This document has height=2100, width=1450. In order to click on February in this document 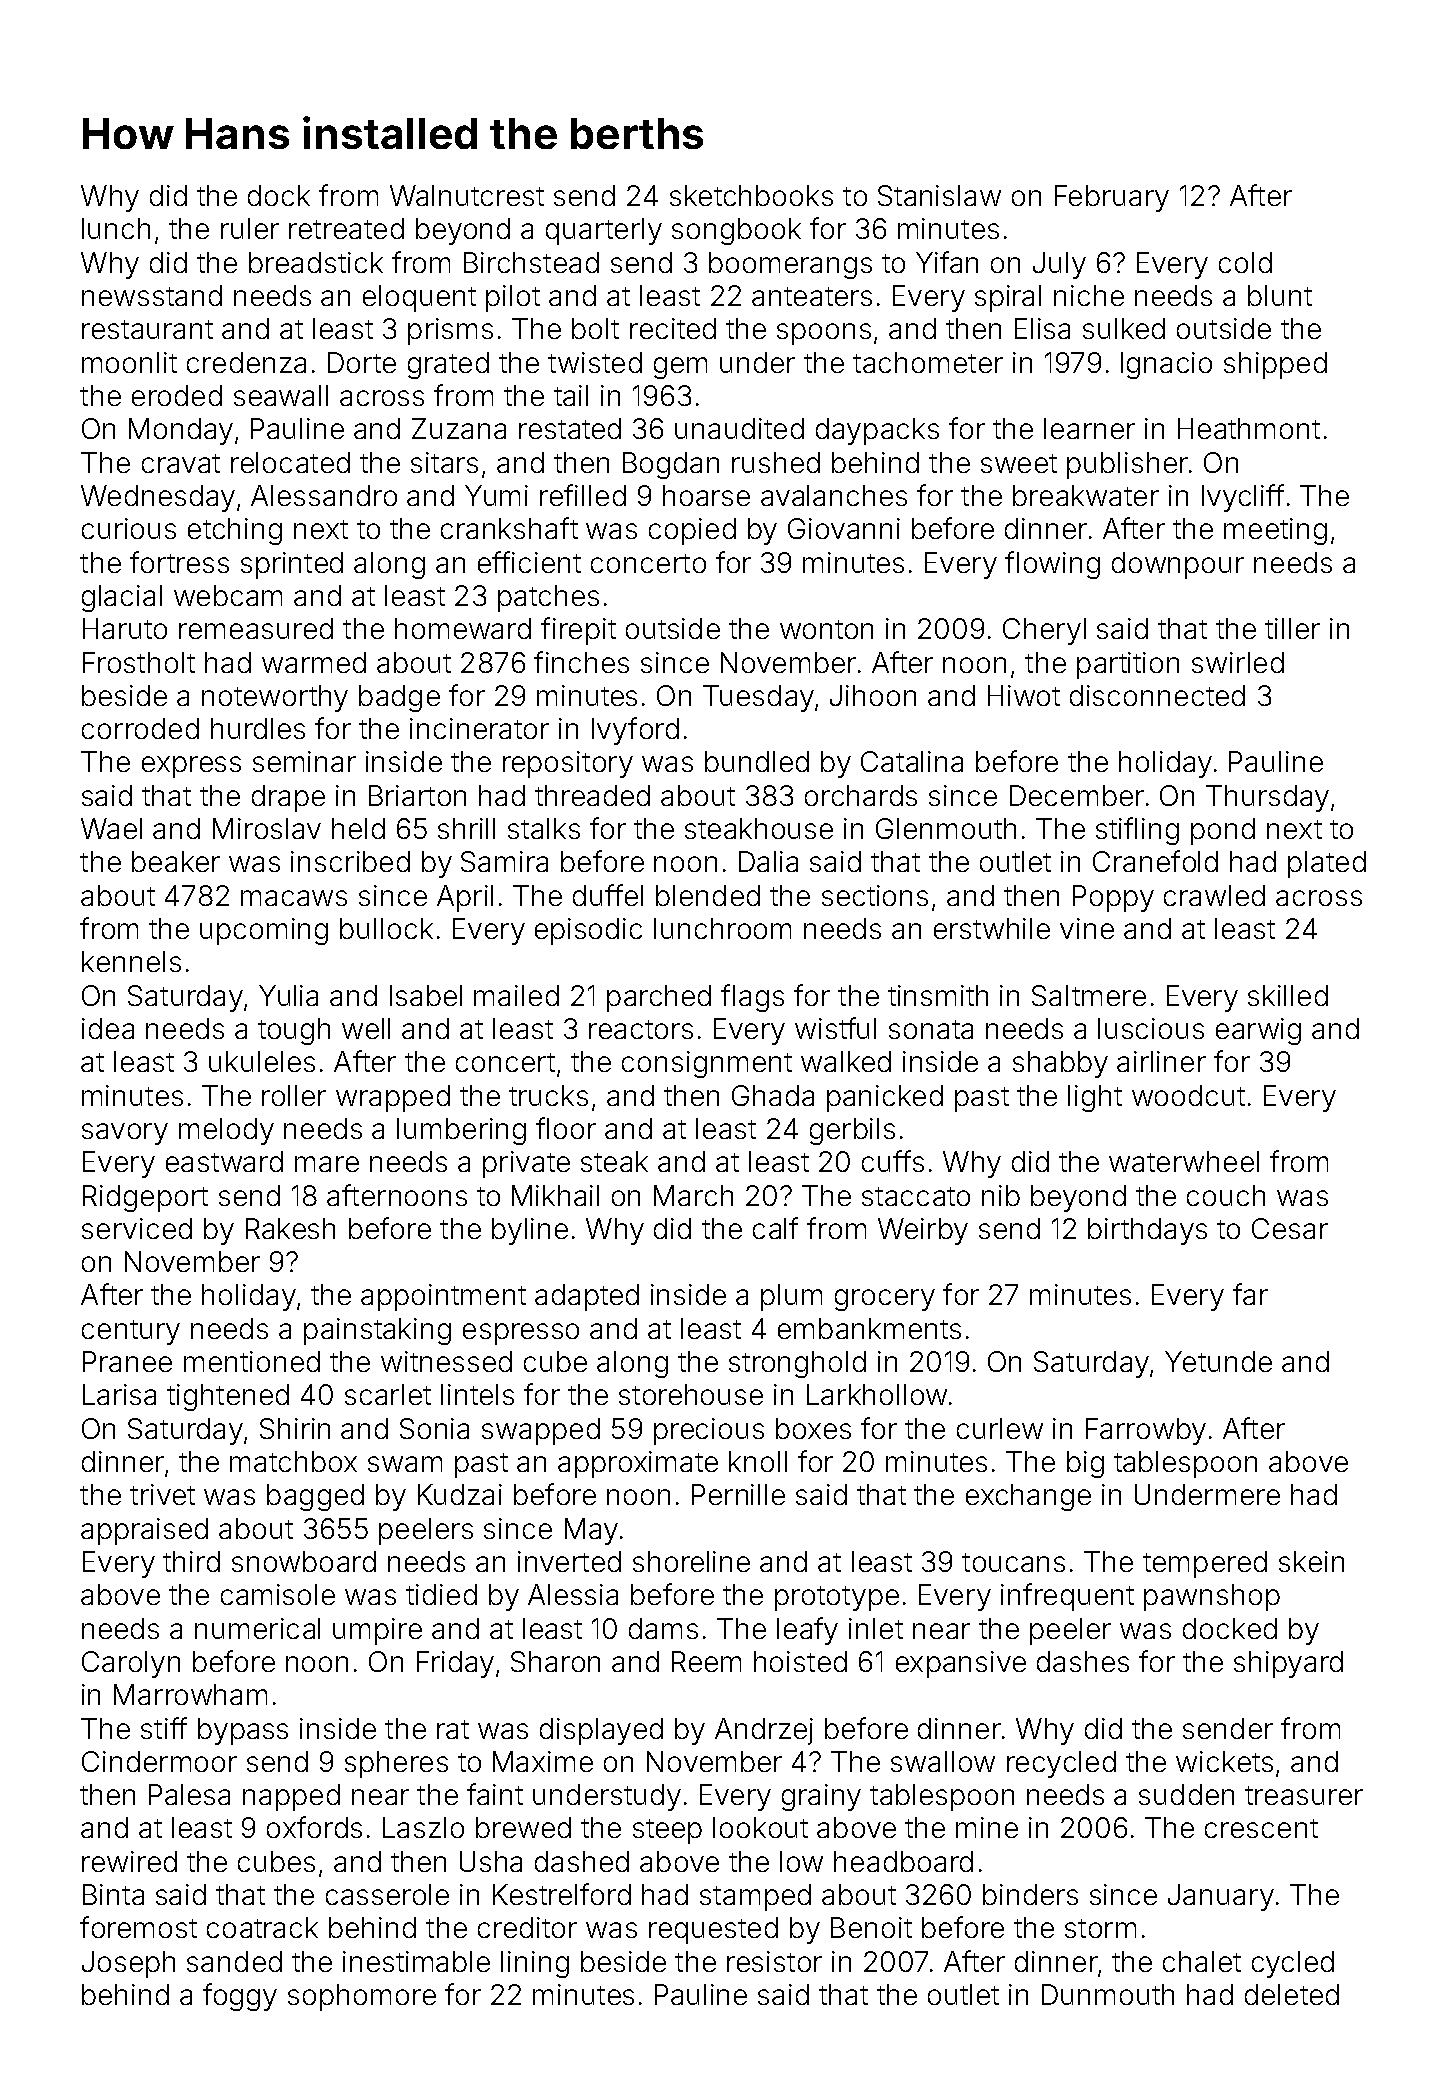, I will do `click(1112, 198)`.
